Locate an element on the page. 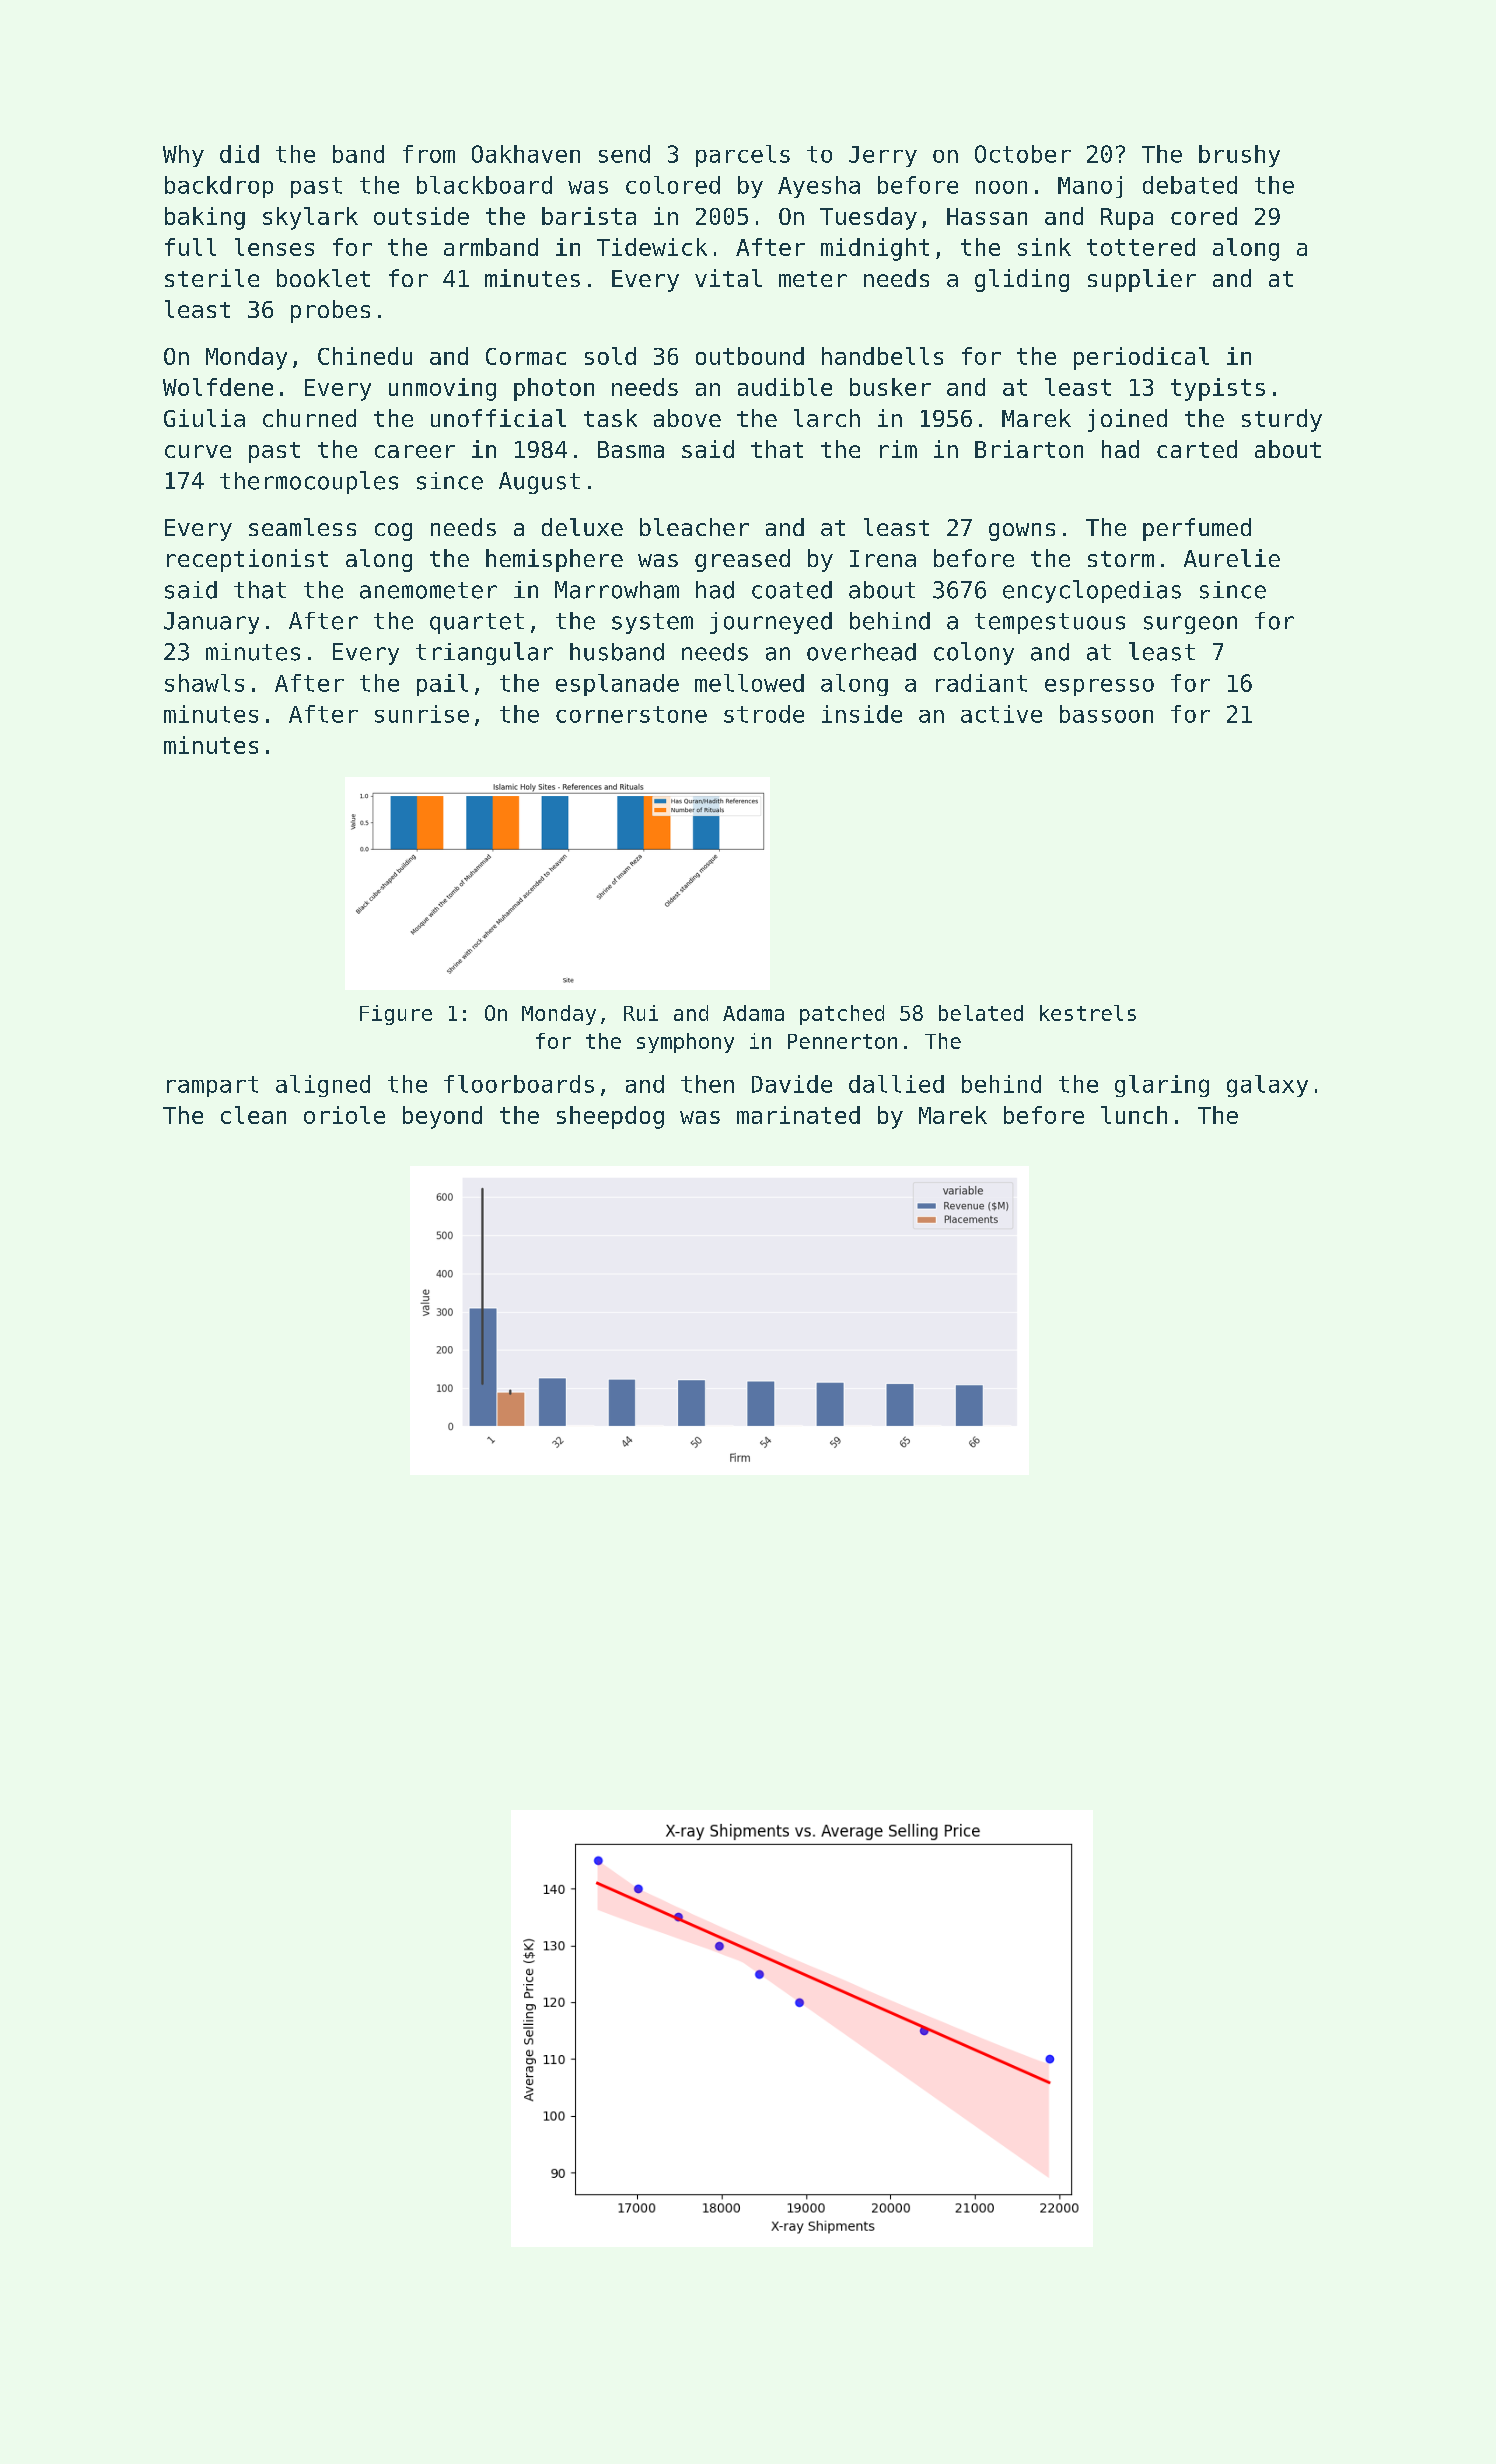 The width and height of the document is (1496, 2464). sturdy is located at coordinates (1282, 420).
